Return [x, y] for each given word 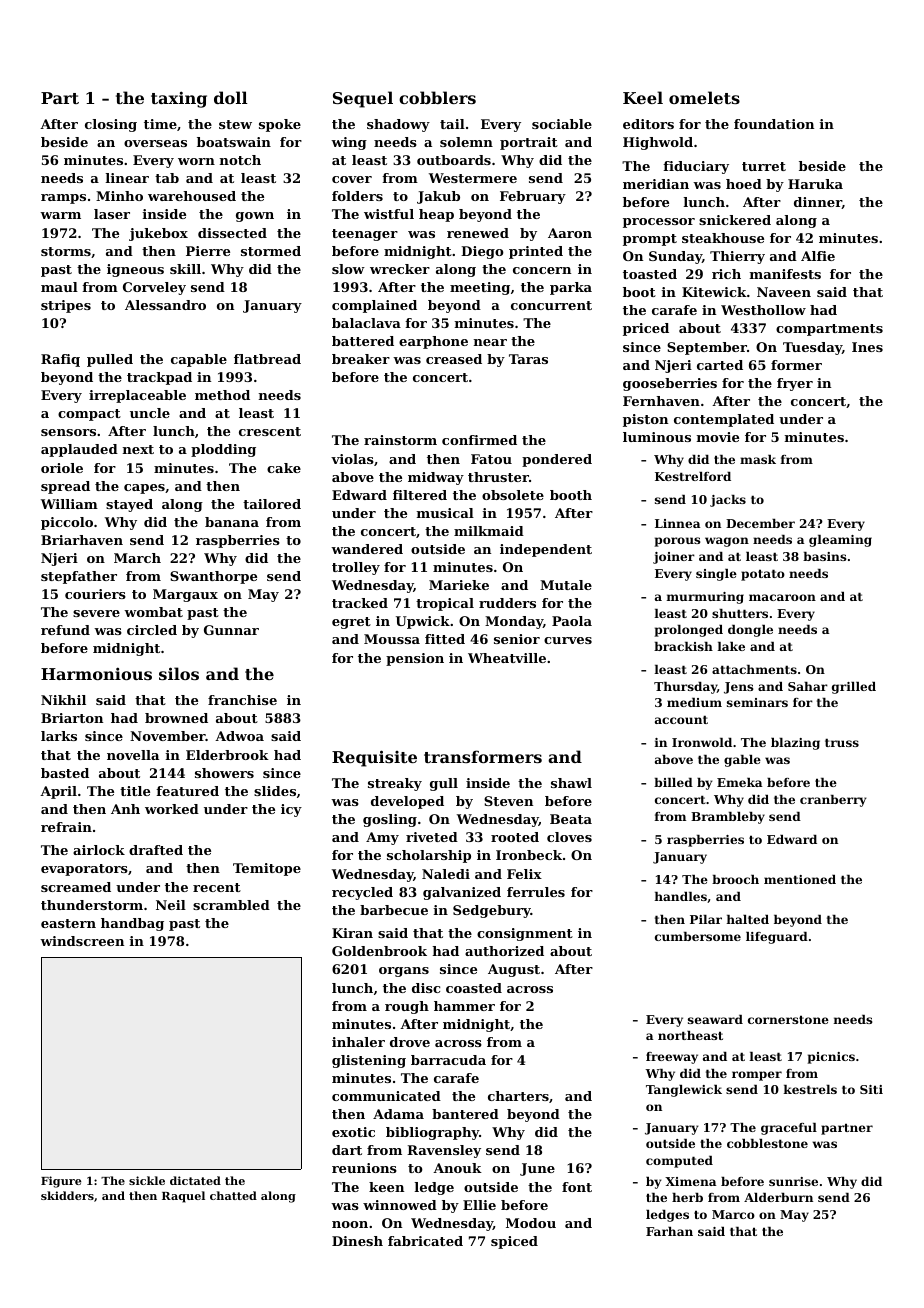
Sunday [675, 257]
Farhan [669, 1231]
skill [185, 269]
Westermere [473, 178]
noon [350, 1224]
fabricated [425, 1241]
